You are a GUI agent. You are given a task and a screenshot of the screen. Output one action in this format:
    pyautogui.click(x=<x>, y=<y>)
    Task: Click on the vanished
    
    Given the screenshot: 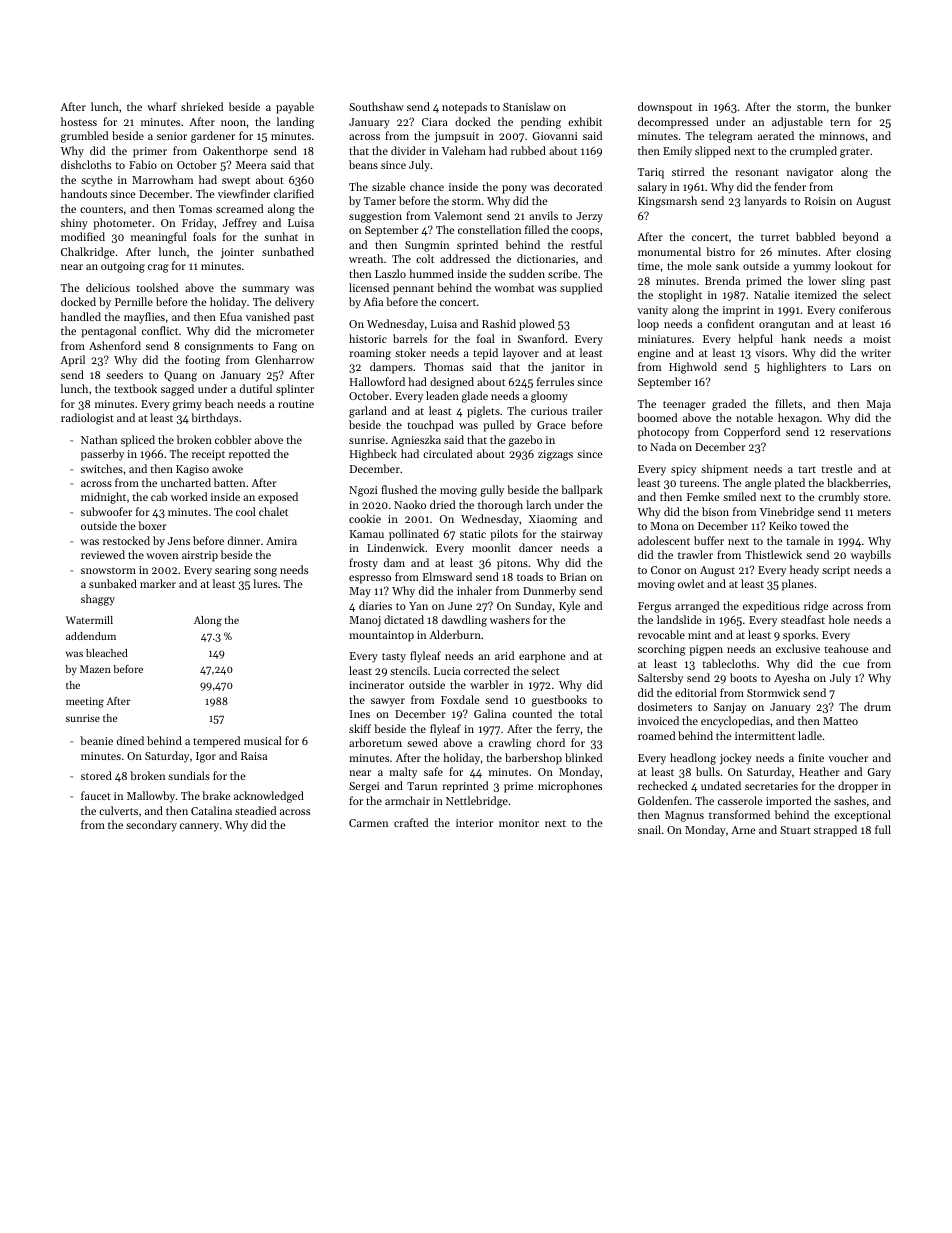 What is the action you would take?
    pyautogui.click(x=268, y=316)
